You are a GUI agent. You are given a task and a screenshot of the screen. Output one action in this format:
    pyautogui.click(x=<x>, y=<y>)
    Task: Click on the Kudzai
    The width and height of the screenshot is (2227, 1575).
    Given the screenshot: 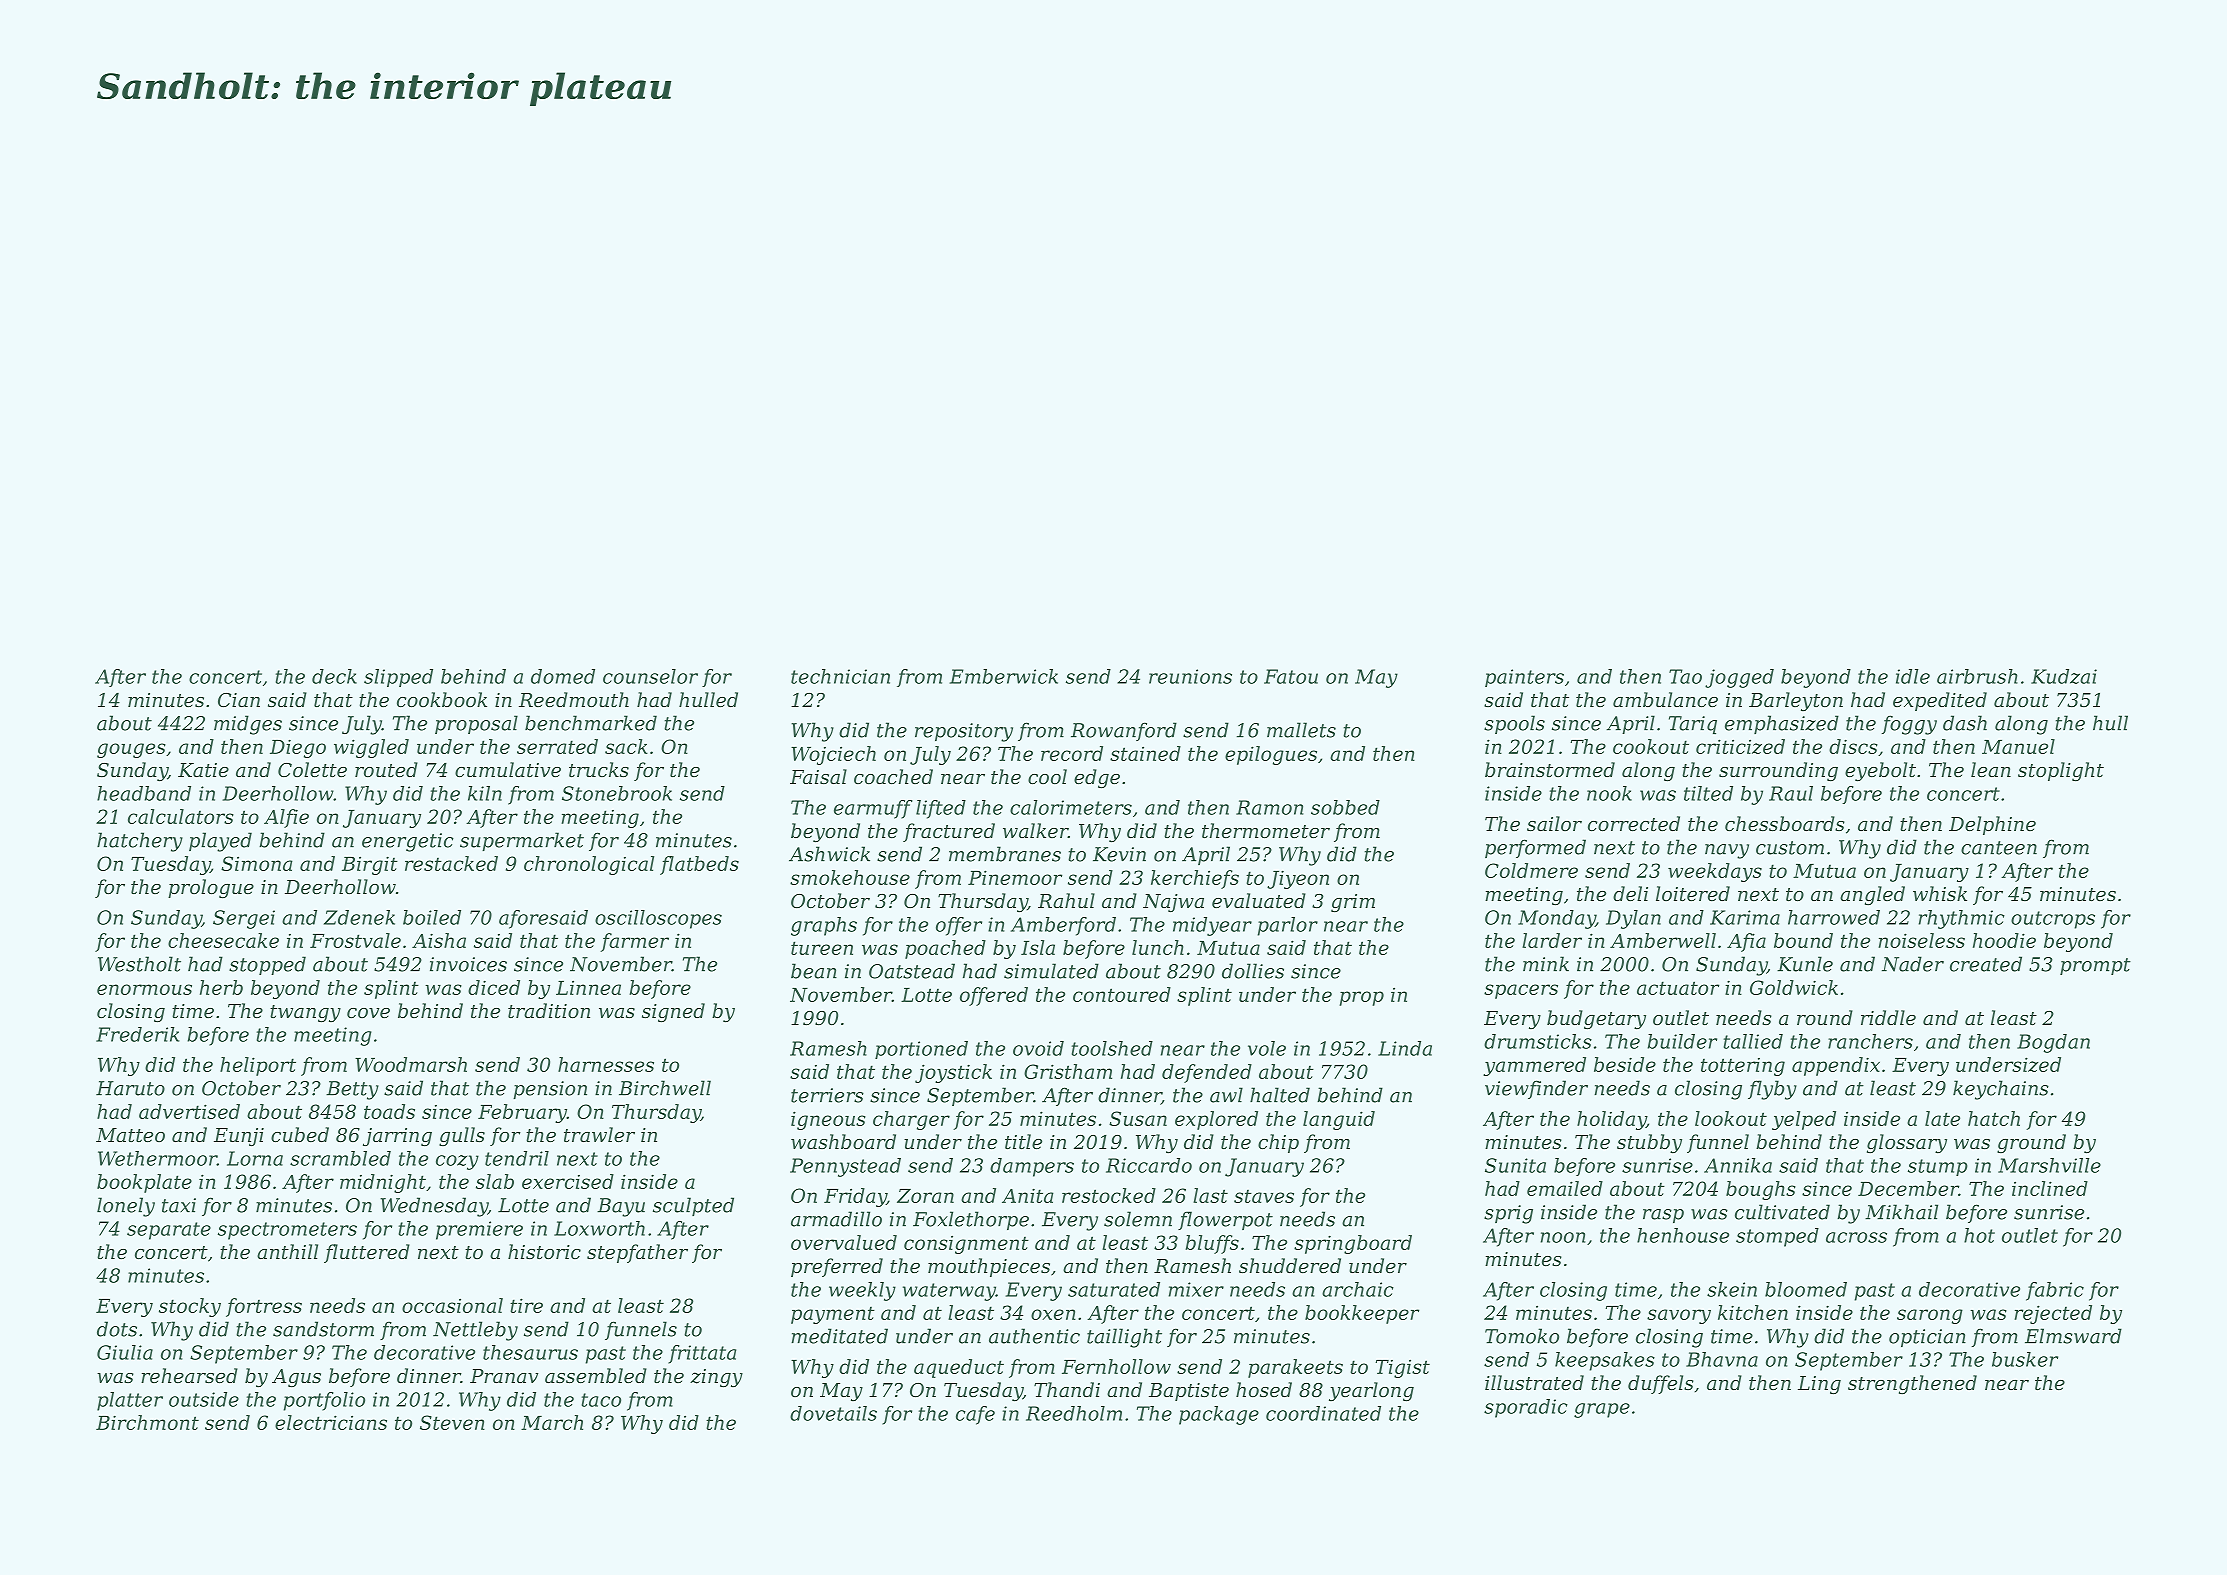 What is the action you would take?
    pyautogui.click(x=2064, y=676)
